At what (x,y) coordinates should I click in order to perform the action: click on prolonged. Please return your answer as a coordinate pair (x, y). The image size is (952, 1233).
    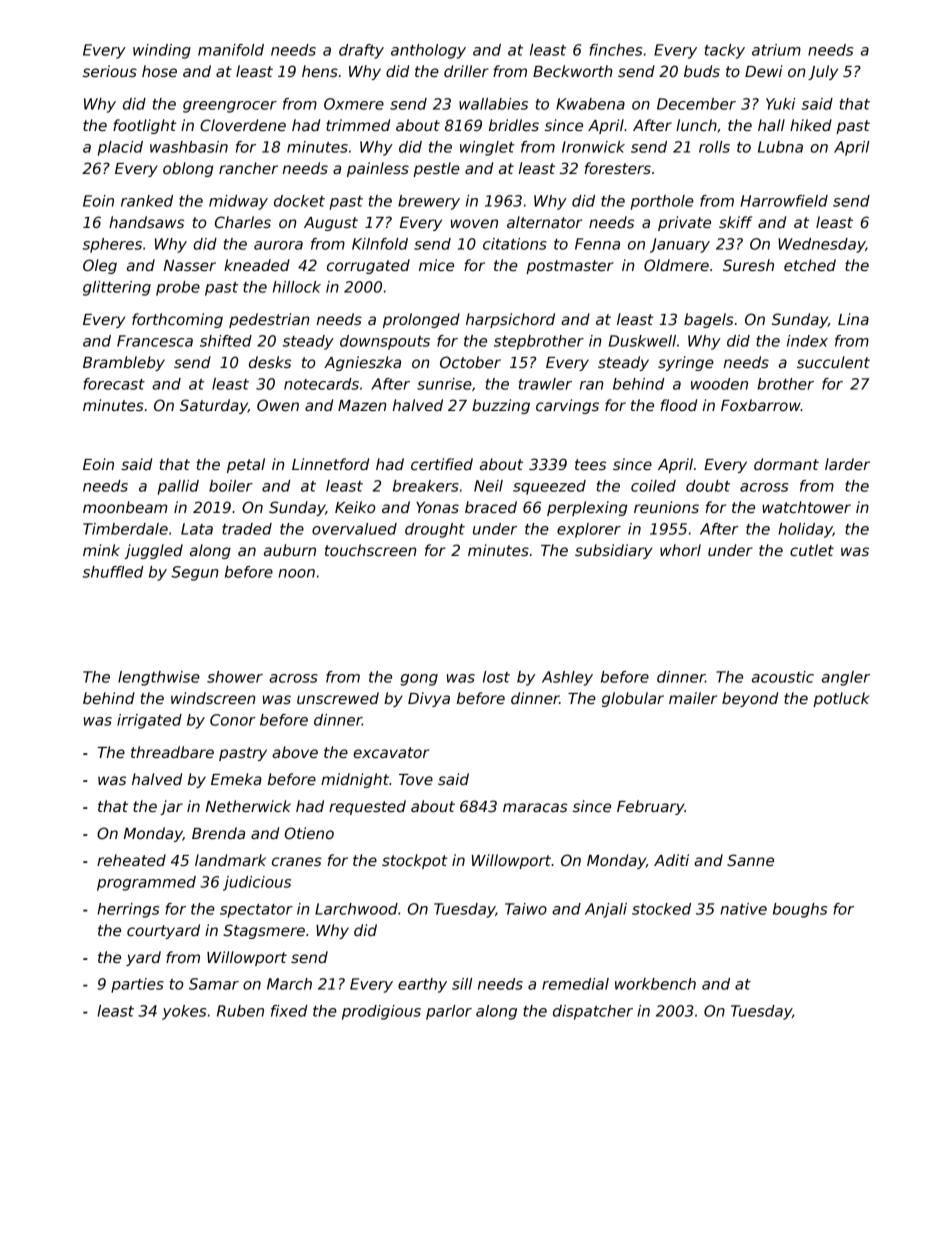
    Looking at the image, I should click on (421, 320).
